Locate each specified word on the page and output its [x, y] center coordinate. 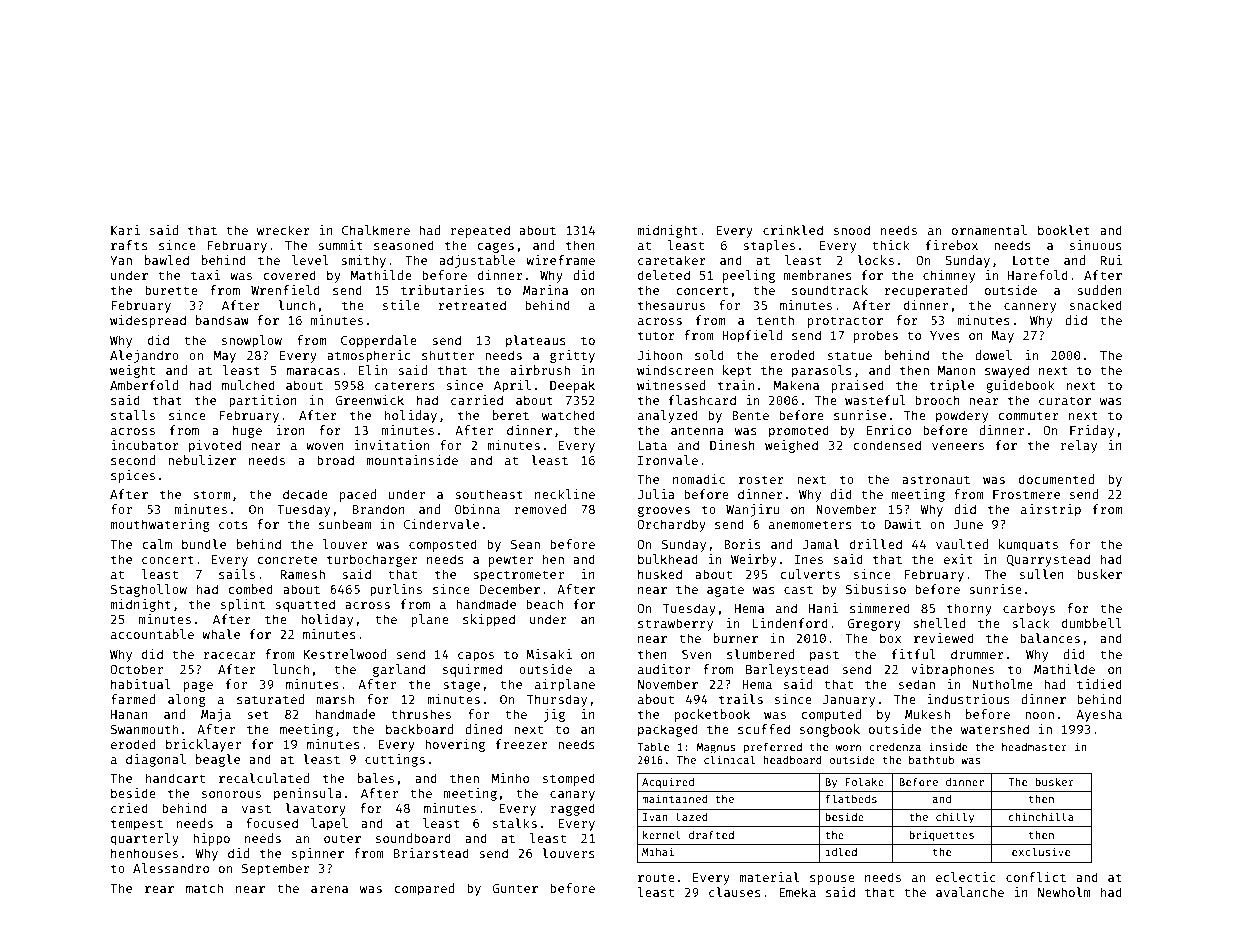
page [198, 686]
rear [159, 889]
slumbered [760, 654]
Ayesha [1099, 715]
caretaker [672, 260]
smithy [363, 261]
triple [952, 386]
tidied [1099, 684]
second [133, 460]
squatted [305, 605]
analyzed [668, 416]
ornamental [989, 230]
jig [554, 715]
